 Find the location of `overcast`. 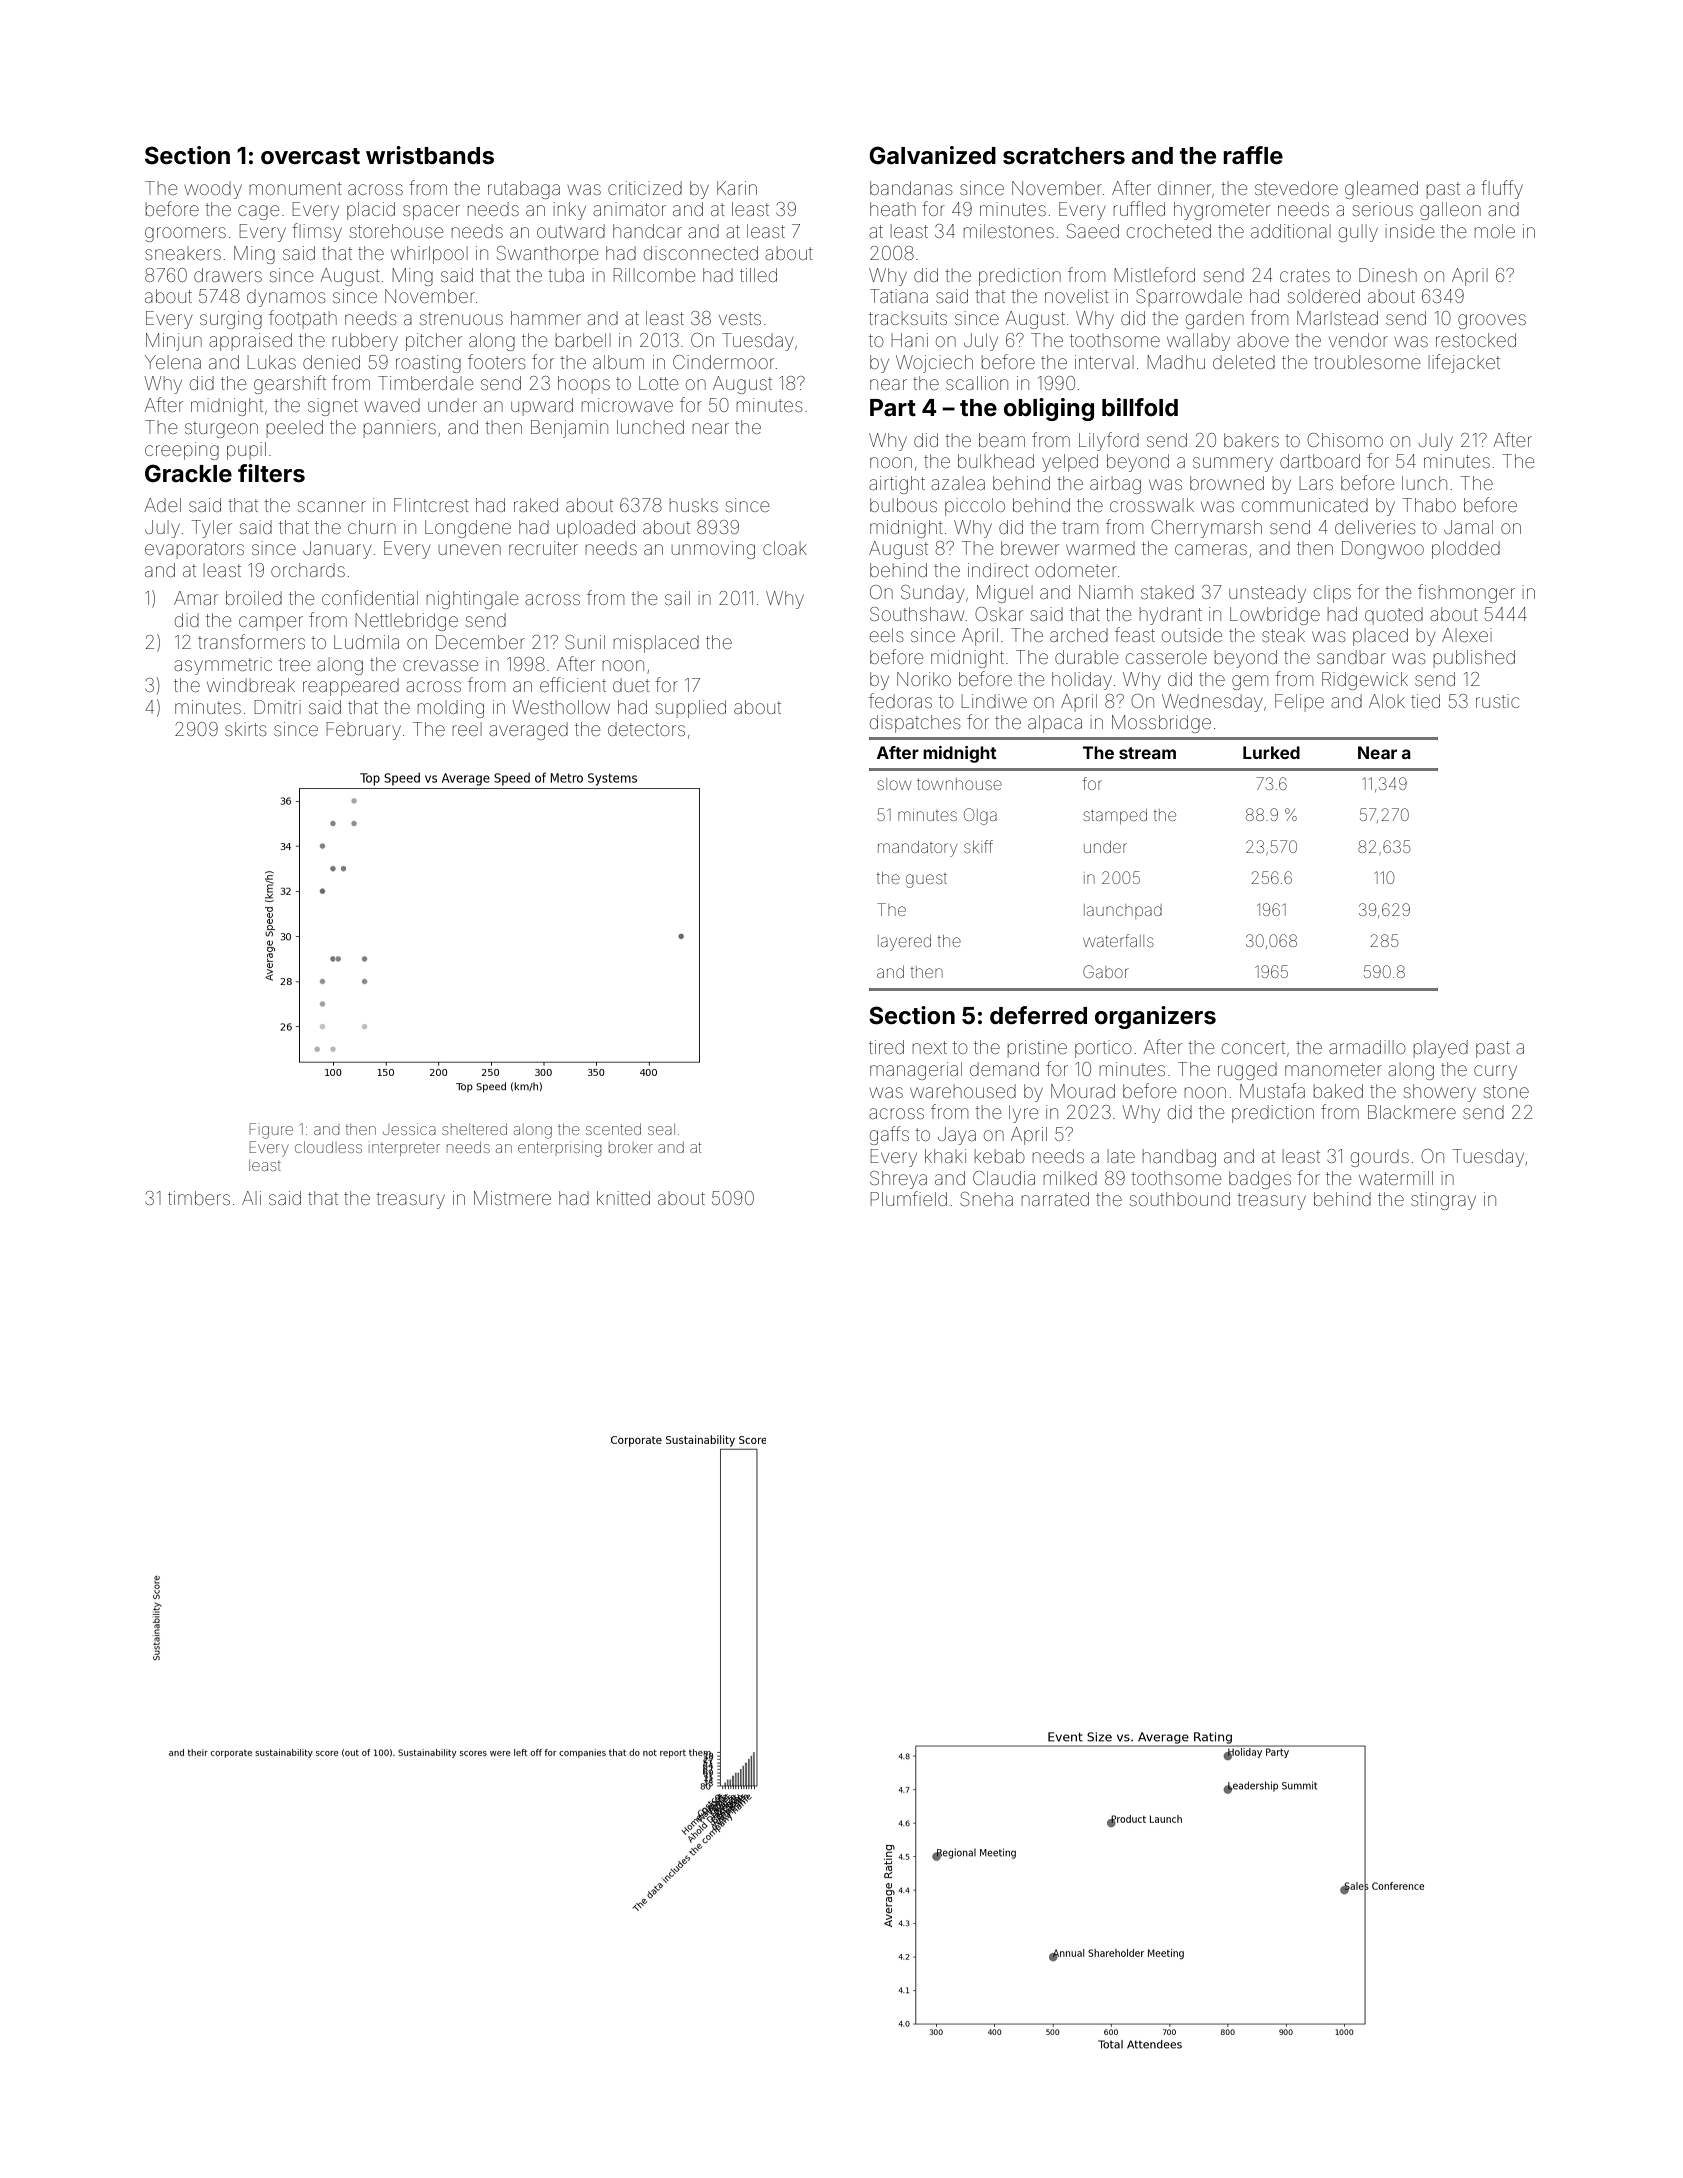

overcast is located at coordinates (310, 156).
